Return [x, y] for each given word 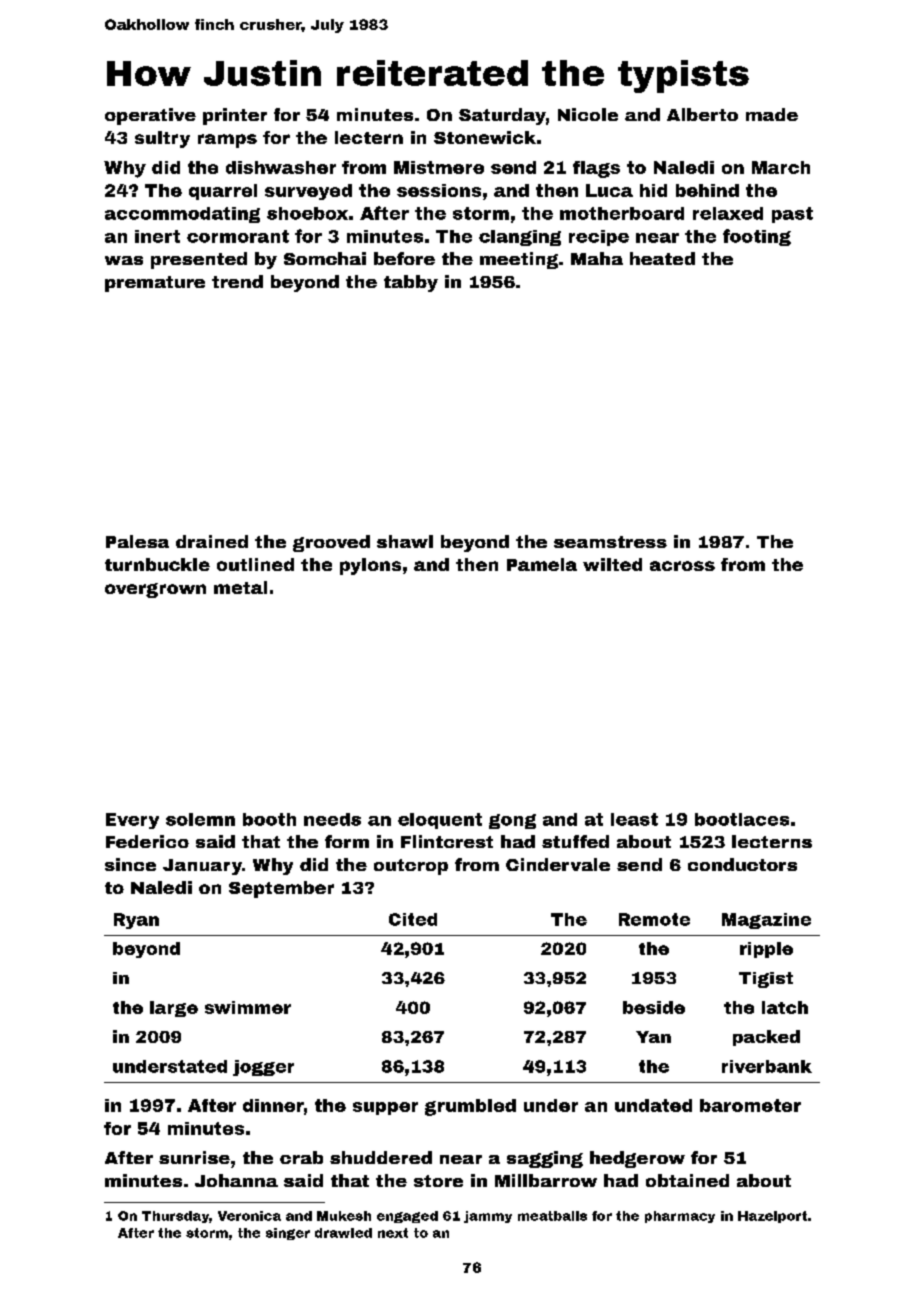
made [772, 114]
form [347, 841]
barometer [750, 1105]
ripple [766, 950]
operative [150, 116]
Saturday [502, 116]
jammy [488, 1217]
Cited [413, 919]
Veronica [249, 1216]
